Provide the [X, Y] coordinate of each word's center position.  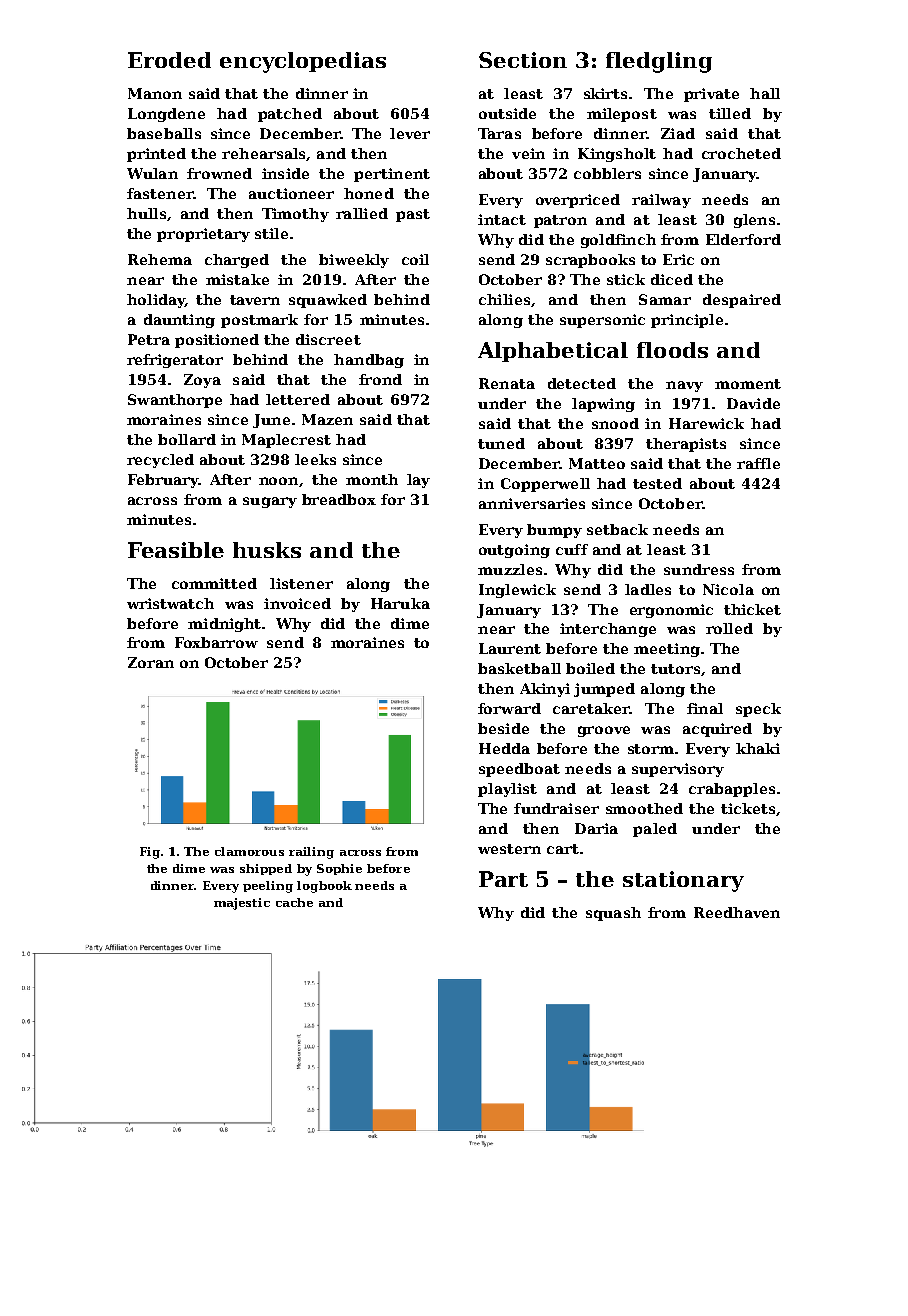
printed [156, 155]
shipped [266, 869]
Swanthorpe [175, 401]
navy [684, 386]
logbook [324, 887]
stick [626, 279]
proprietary [203, 235]
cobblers [607, 173]
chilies [504, 299]
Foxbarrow [216, 642]
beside [503, 728]
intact [502, 219]
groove [604, 731]
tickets [748, 808]
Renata [507, 383]
